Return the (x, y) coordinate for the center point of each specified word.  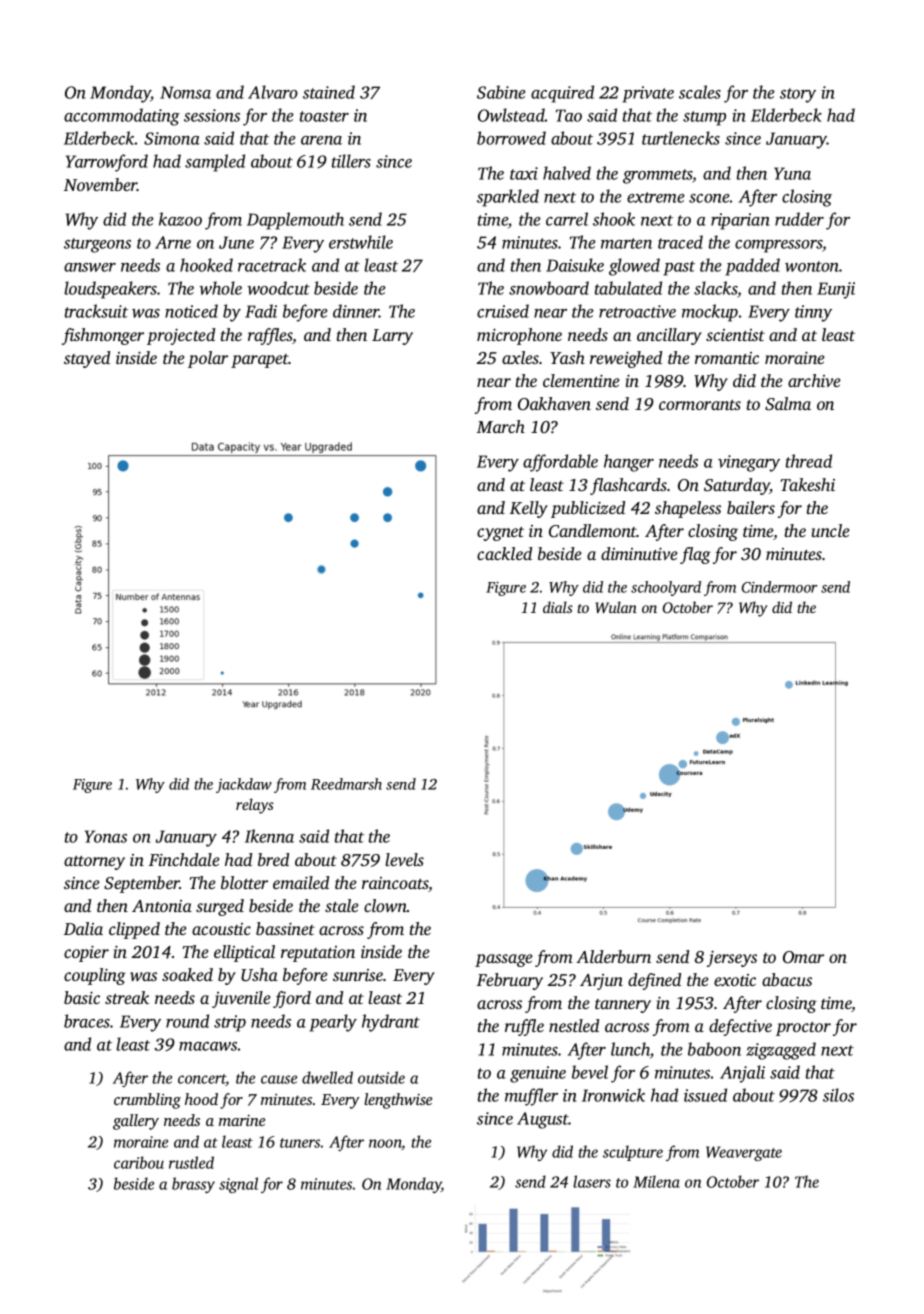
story (798, 95)
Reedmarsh (346, 784)
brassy (193, 1185)
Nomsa (185, 92)
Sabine (501, 92)
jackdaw (244, 785)
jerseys (732, 958)
